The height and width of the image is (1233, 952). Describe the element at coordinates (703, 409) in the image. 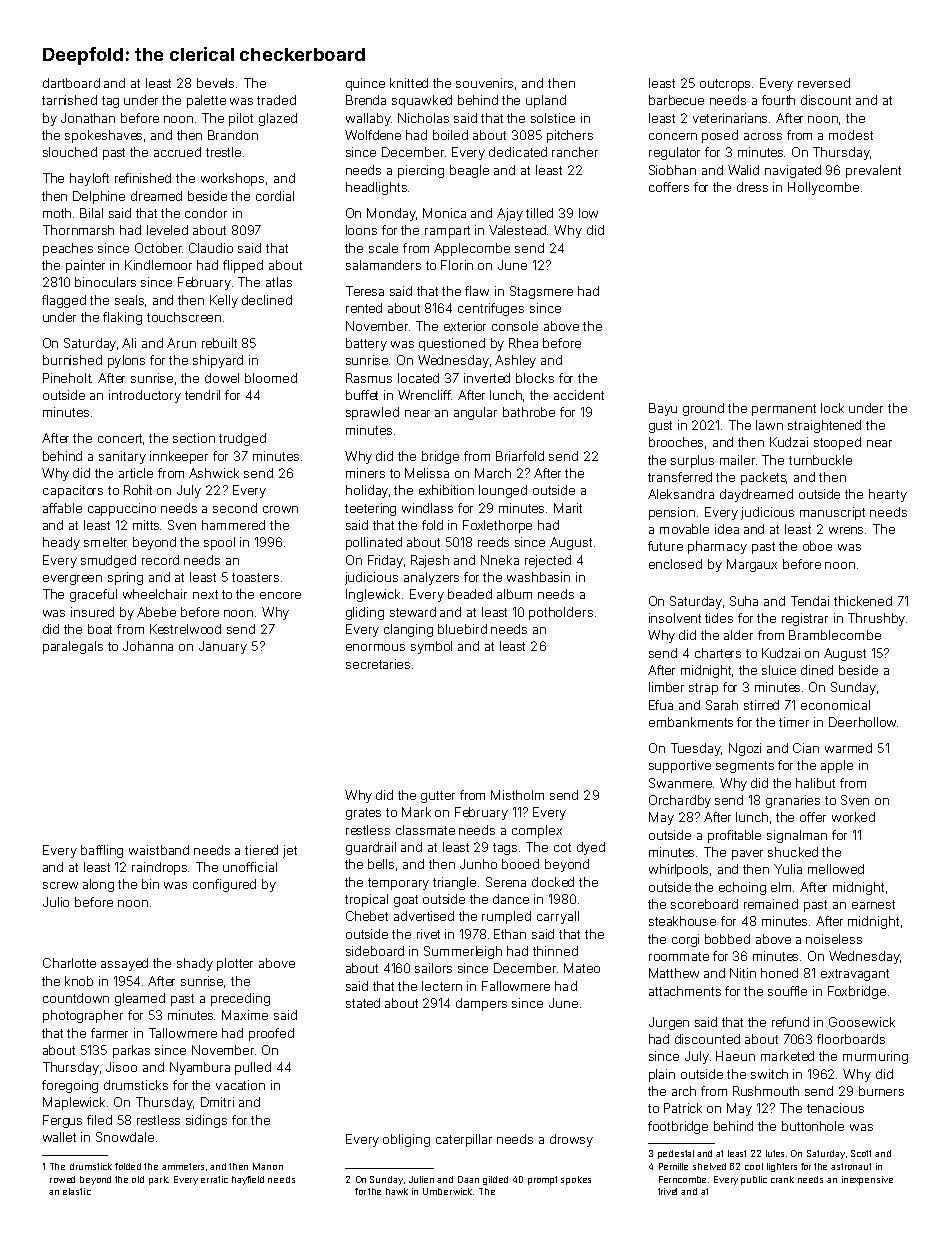

I see `ground` at that location.
